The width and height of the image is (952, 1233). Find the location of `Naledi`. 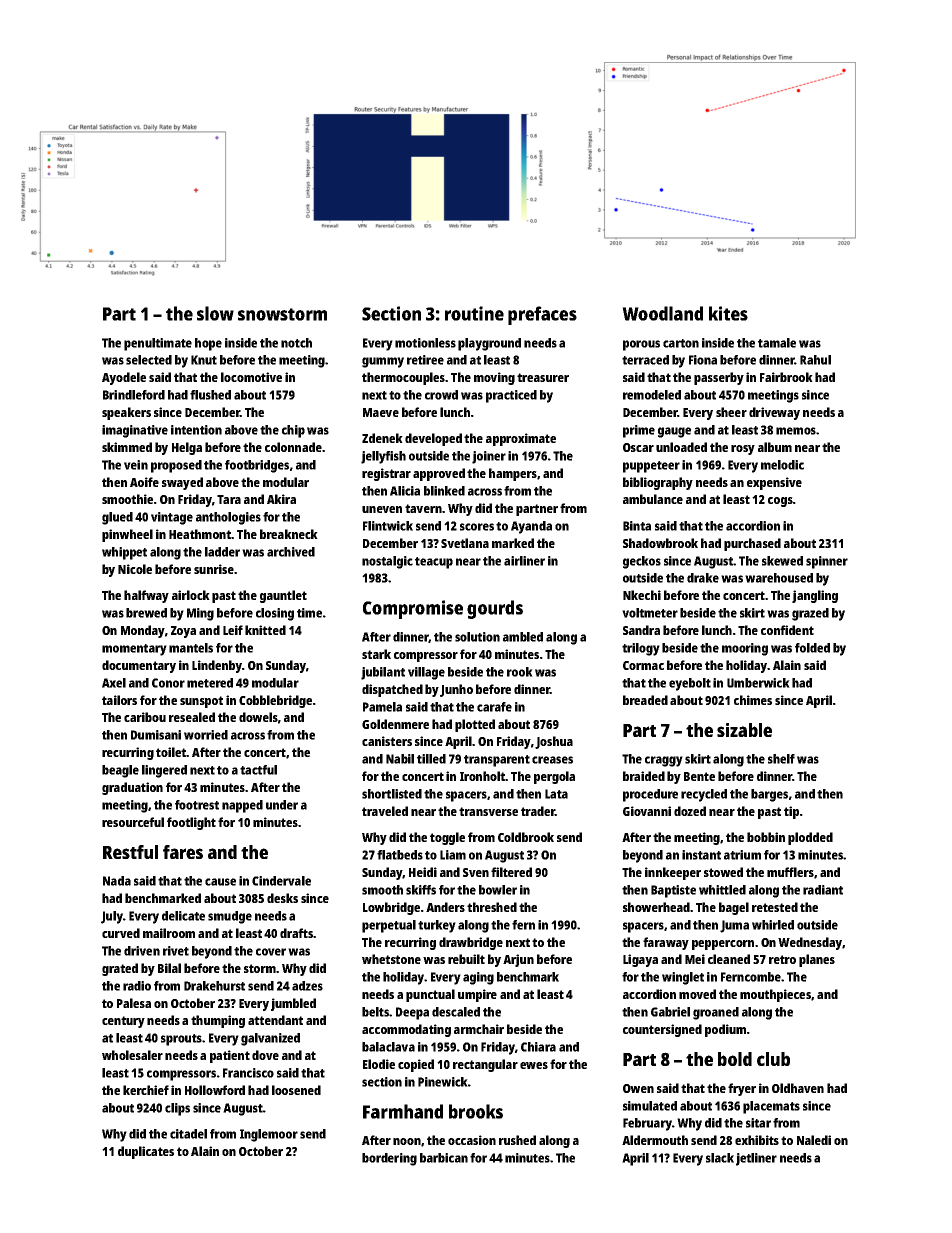

Naledi is located at coordinates (814, 1140).
